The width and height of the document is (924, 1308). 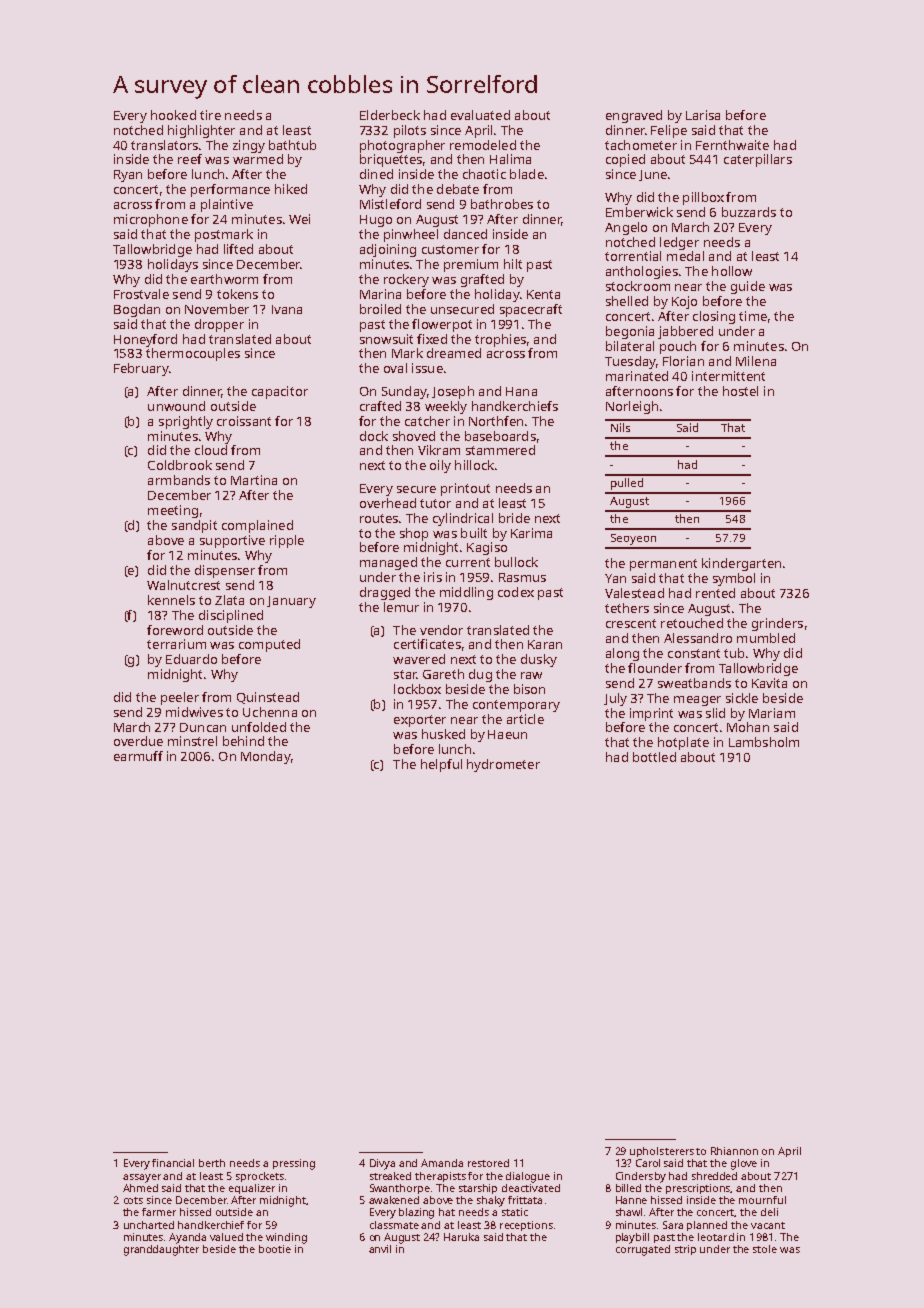 What do you see at coordinates (703, 115) in the document?
I see `Larisa` at bounding box center [703, 115].
